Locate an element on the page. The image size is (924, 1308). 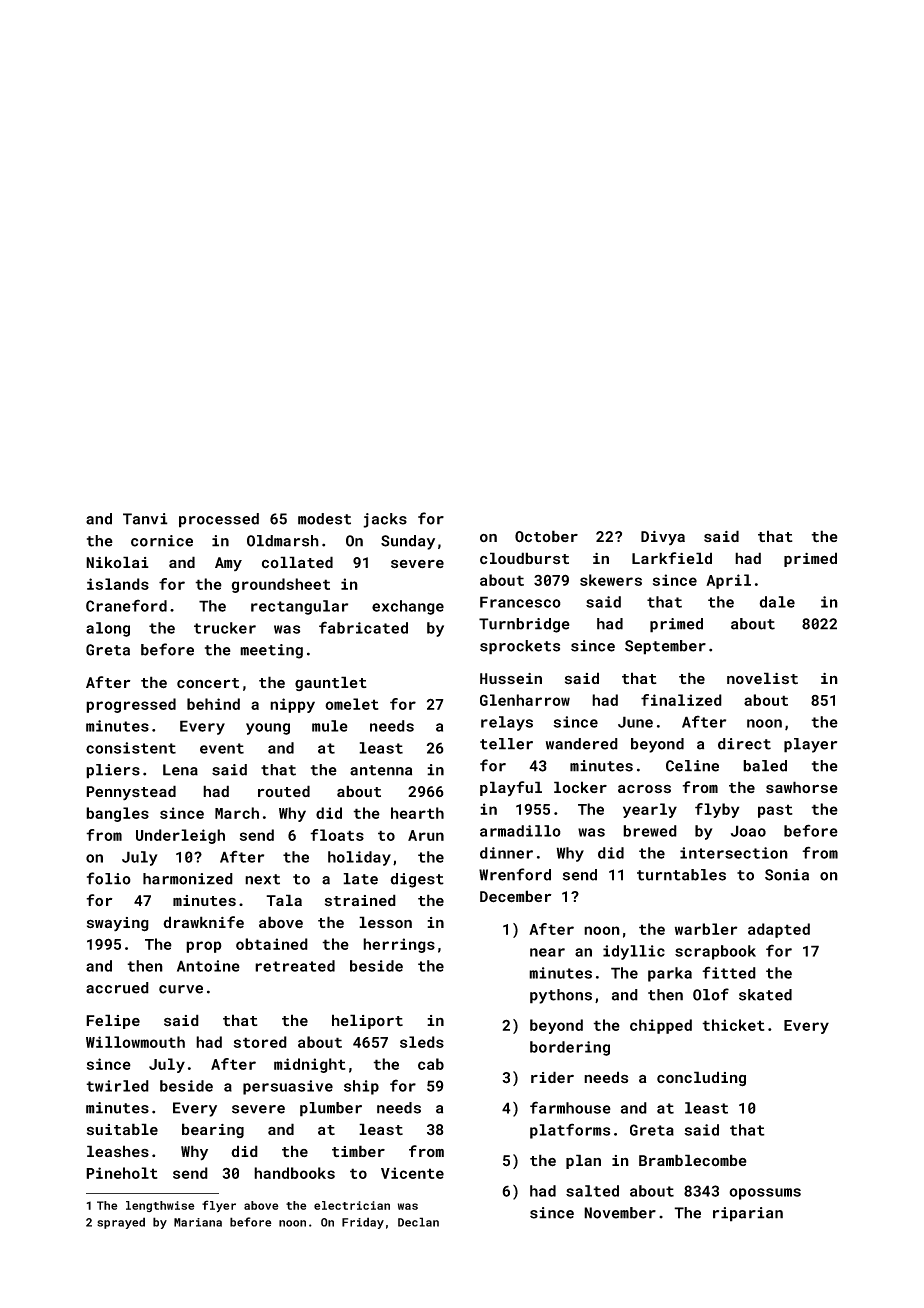
sprayed is located at coordinates (121, 1223).
